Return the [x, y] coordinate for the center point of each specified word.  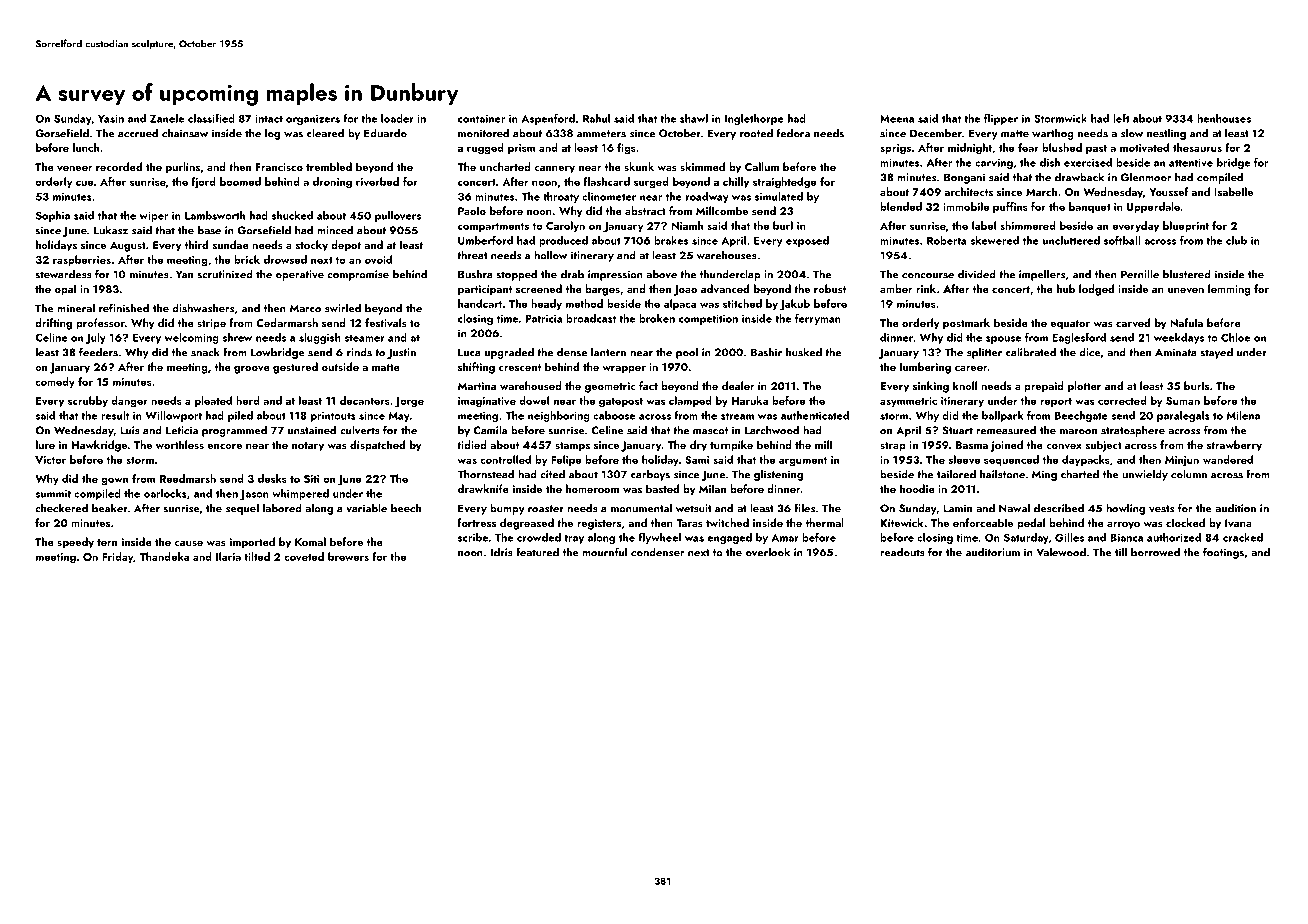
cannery [554, 170]
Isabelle [1233, 191]
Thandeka [164, 556]
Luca [469, 352]
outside [340, 366]
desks [272, 478]
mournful [604, 552]
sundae [231, 244]
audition [1235, 508]
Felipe [566, 460]
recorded [119, 166]
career [971, 368]
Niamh [687, 225]
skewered [994, 240]
